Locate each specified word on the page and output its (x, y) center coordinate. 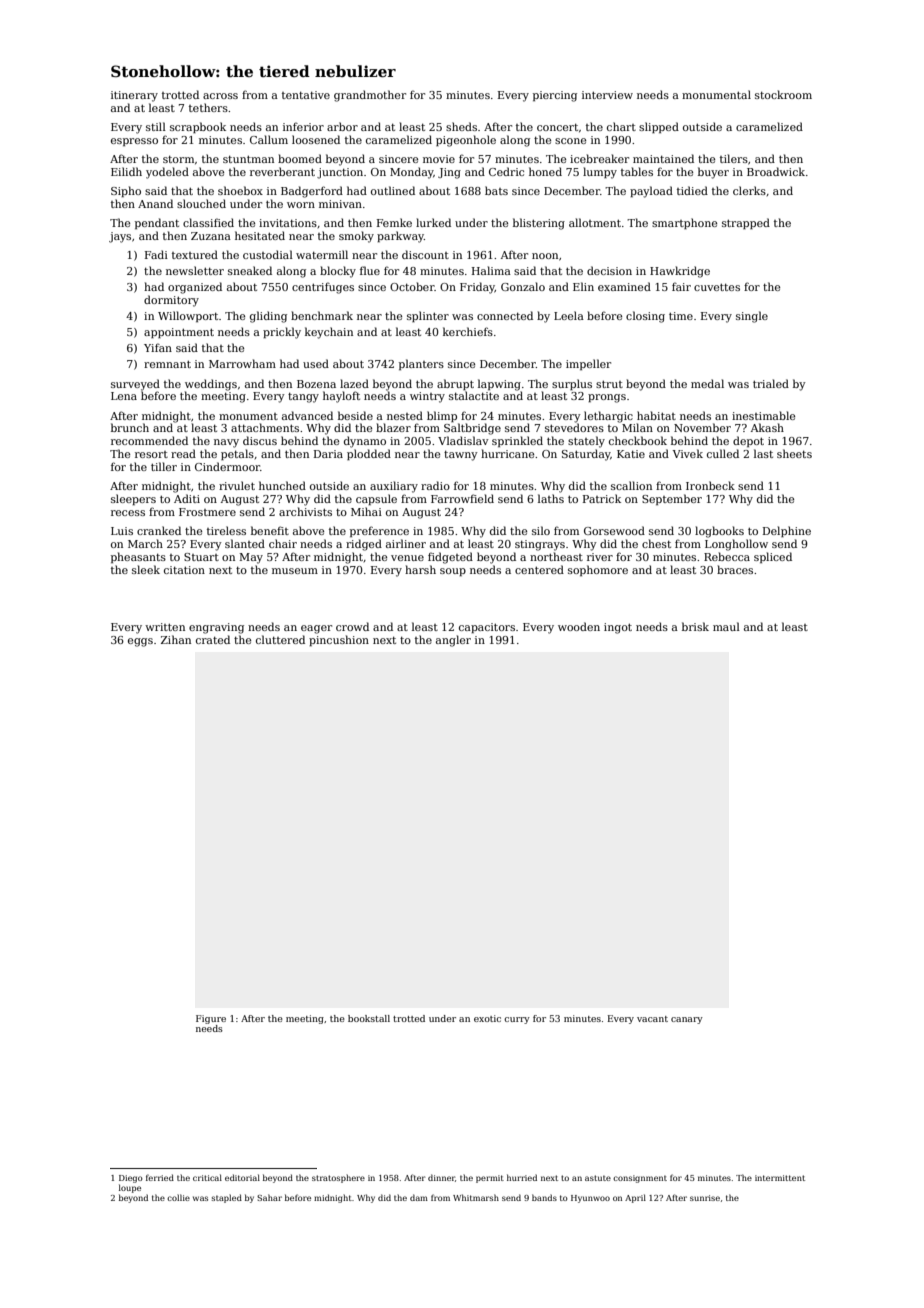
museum (295, 571)
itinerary (134, 96)
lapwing (499, 385)
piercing (555, 96)
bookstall (369, 1018)
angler (453, 641)
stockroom (783, 94)
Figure (211, 1019)
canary (687, 1020)
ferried (160, 1177)
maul (726, 626)
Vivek (687, 453)
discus (260, 440)
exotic (487, 1018)
